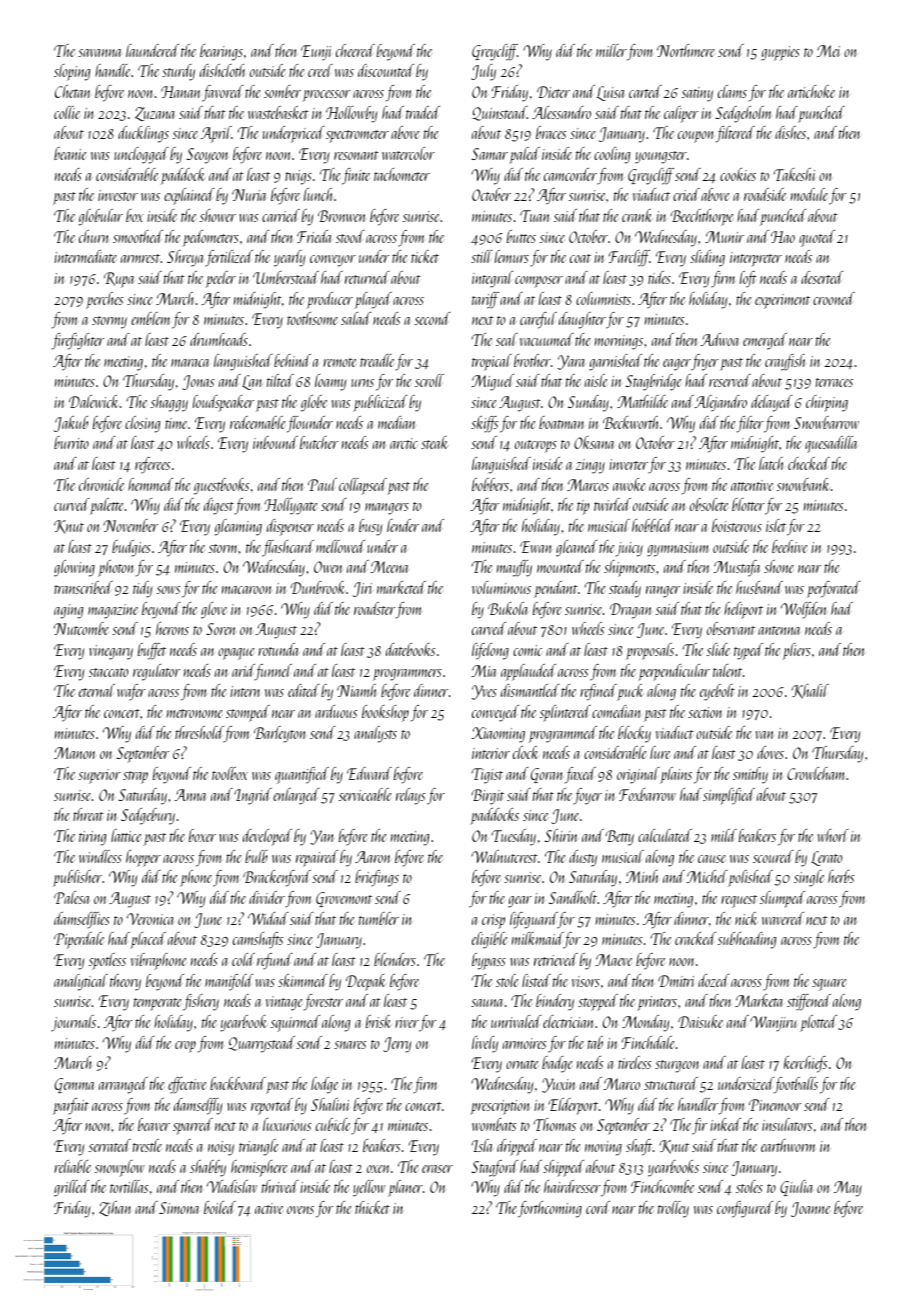 The image size is (924, 1308). I want to click on Dieter, so click(553, 92).
